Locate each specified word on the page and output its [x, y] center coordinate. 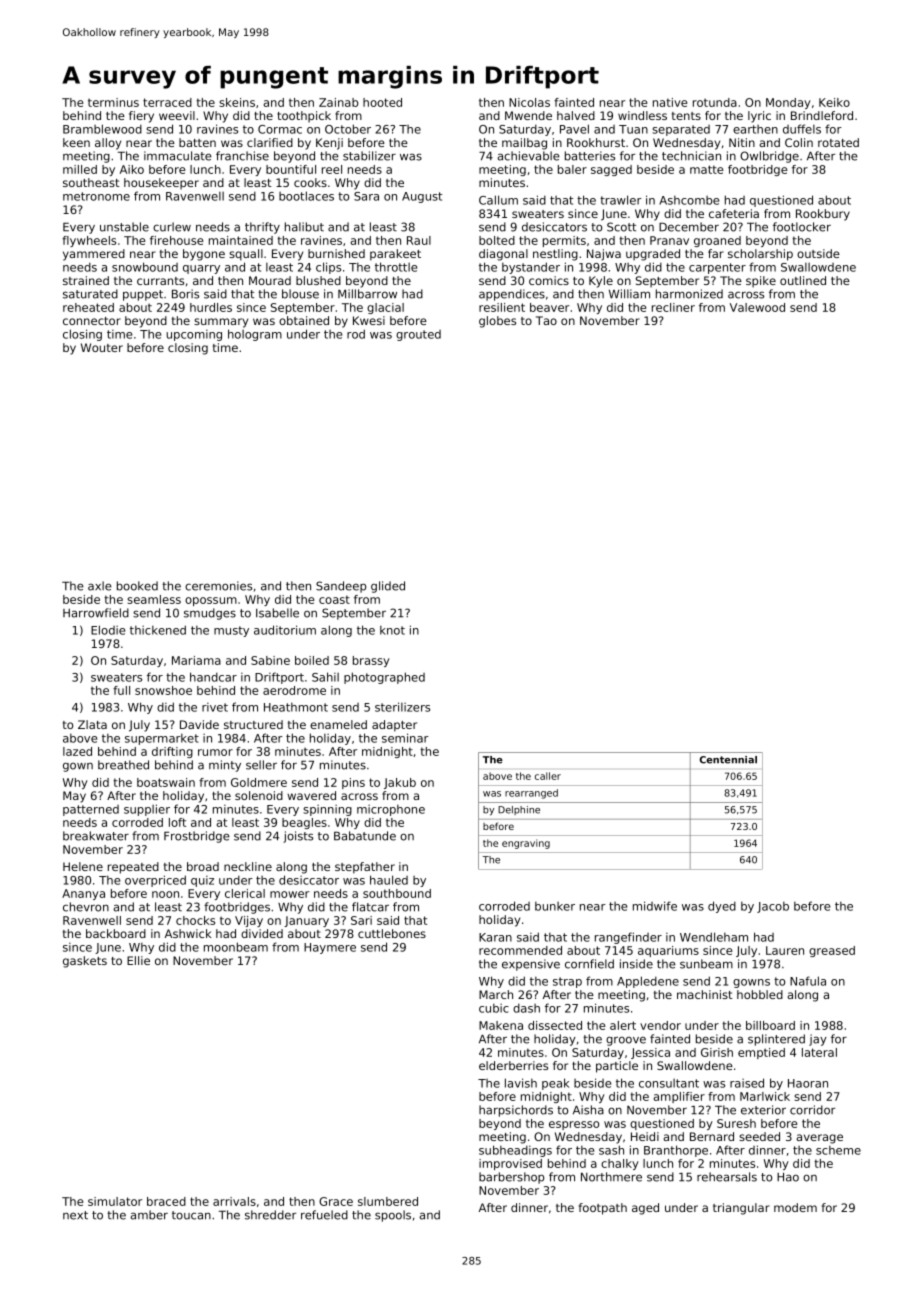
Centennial [728, 760]
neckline [248, 866]
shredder [270, 1215]
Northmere [611, 1177]
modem [795, 1207]
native [670, 102]
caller [548, 776]
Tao [546, 320]
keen [76, 142]
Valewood [757, 307]
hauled [389, 880]
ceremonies [218, 586]
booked [137, 586]
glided [388, 587]
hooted [382, 102]
